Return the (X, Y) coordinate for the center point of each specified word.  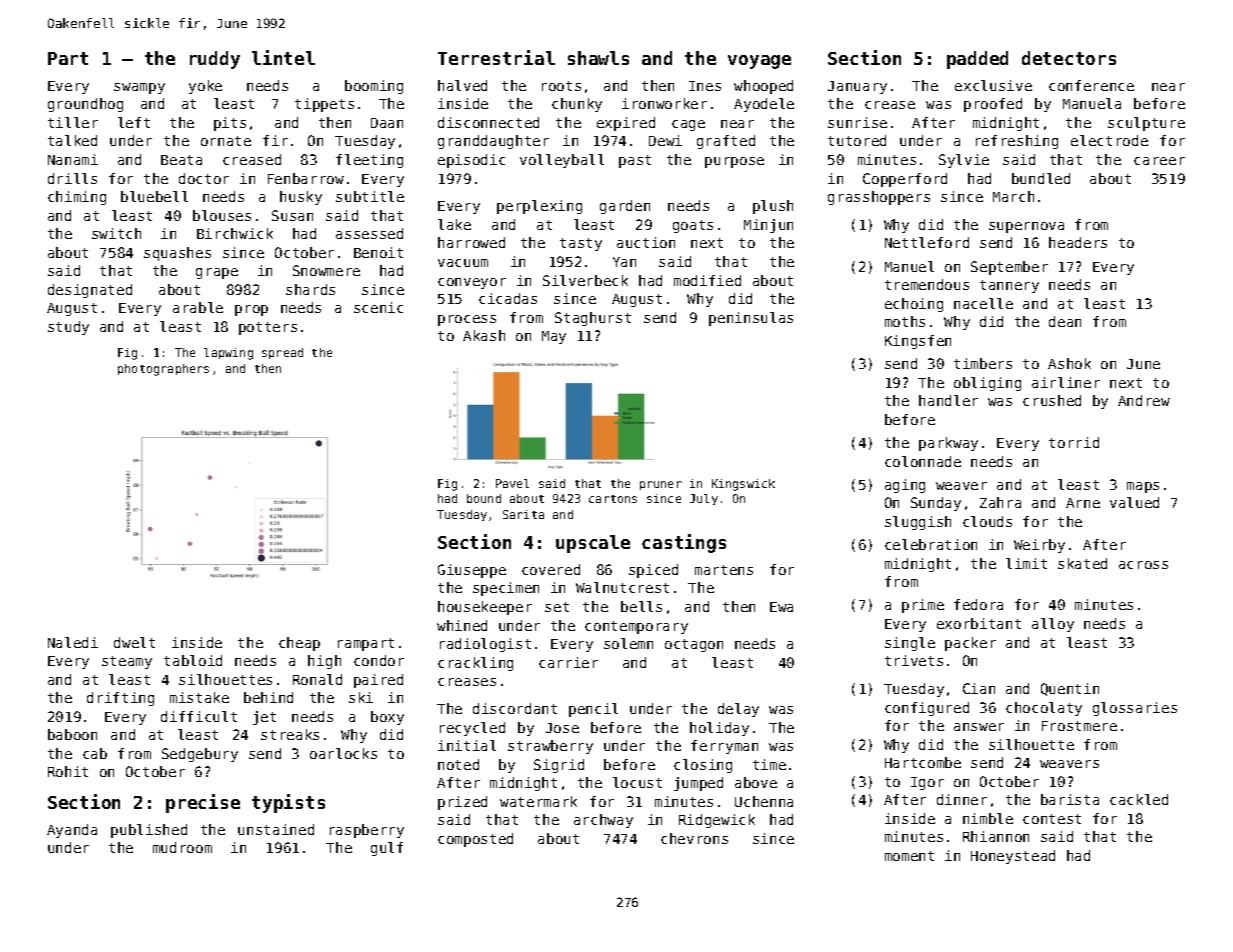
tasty (581, 244)
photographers (163, 370)
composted (475, 840)
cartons (613, 499)
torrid (1074, 442)
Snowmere (326, 270)
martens (724, 570)
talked (72, 140)
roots (561, 86)
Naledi (73, 642)
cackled (1139, 799)
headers (1078, 242)
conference (1091, 85)
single (910, 644)
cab (95, 753)
